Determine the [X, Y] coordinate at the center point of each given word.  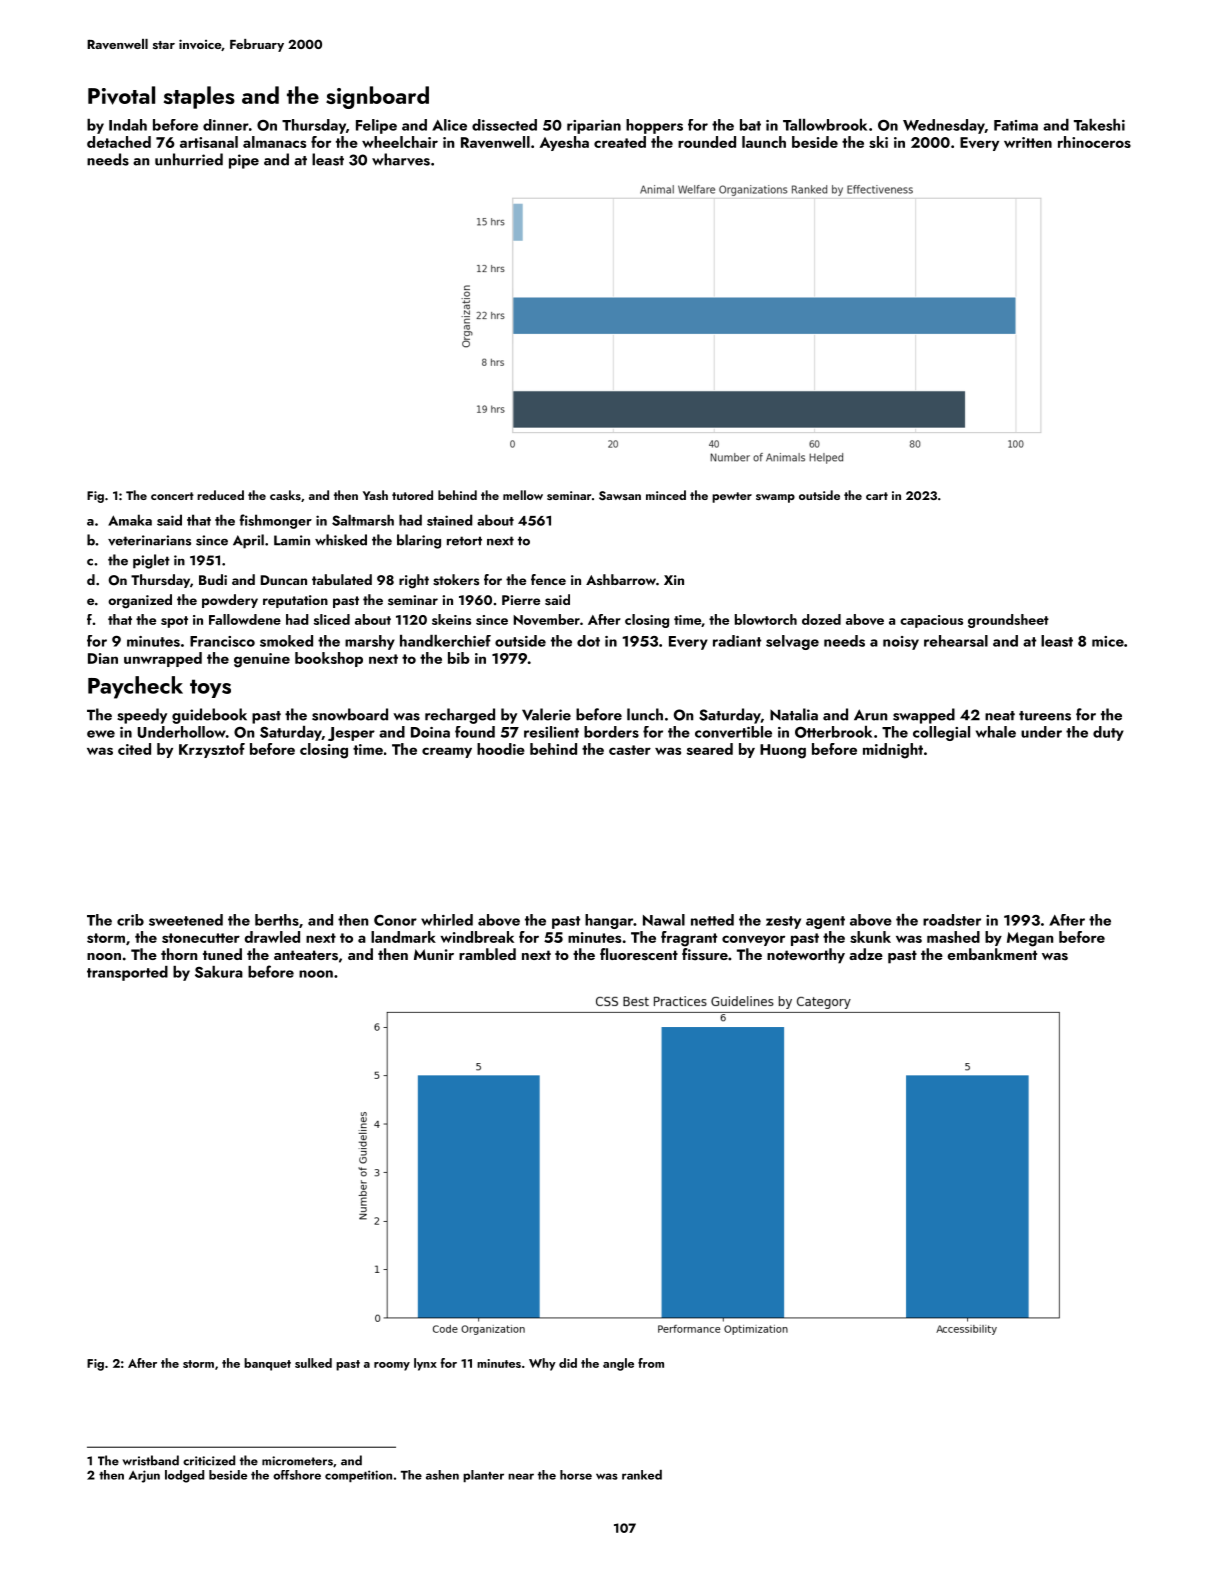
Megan [1030, 939]
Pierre [521, 600]
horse [576, 1475]
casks [285, 495]
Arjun [144, 1476]
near [521, 1476]
